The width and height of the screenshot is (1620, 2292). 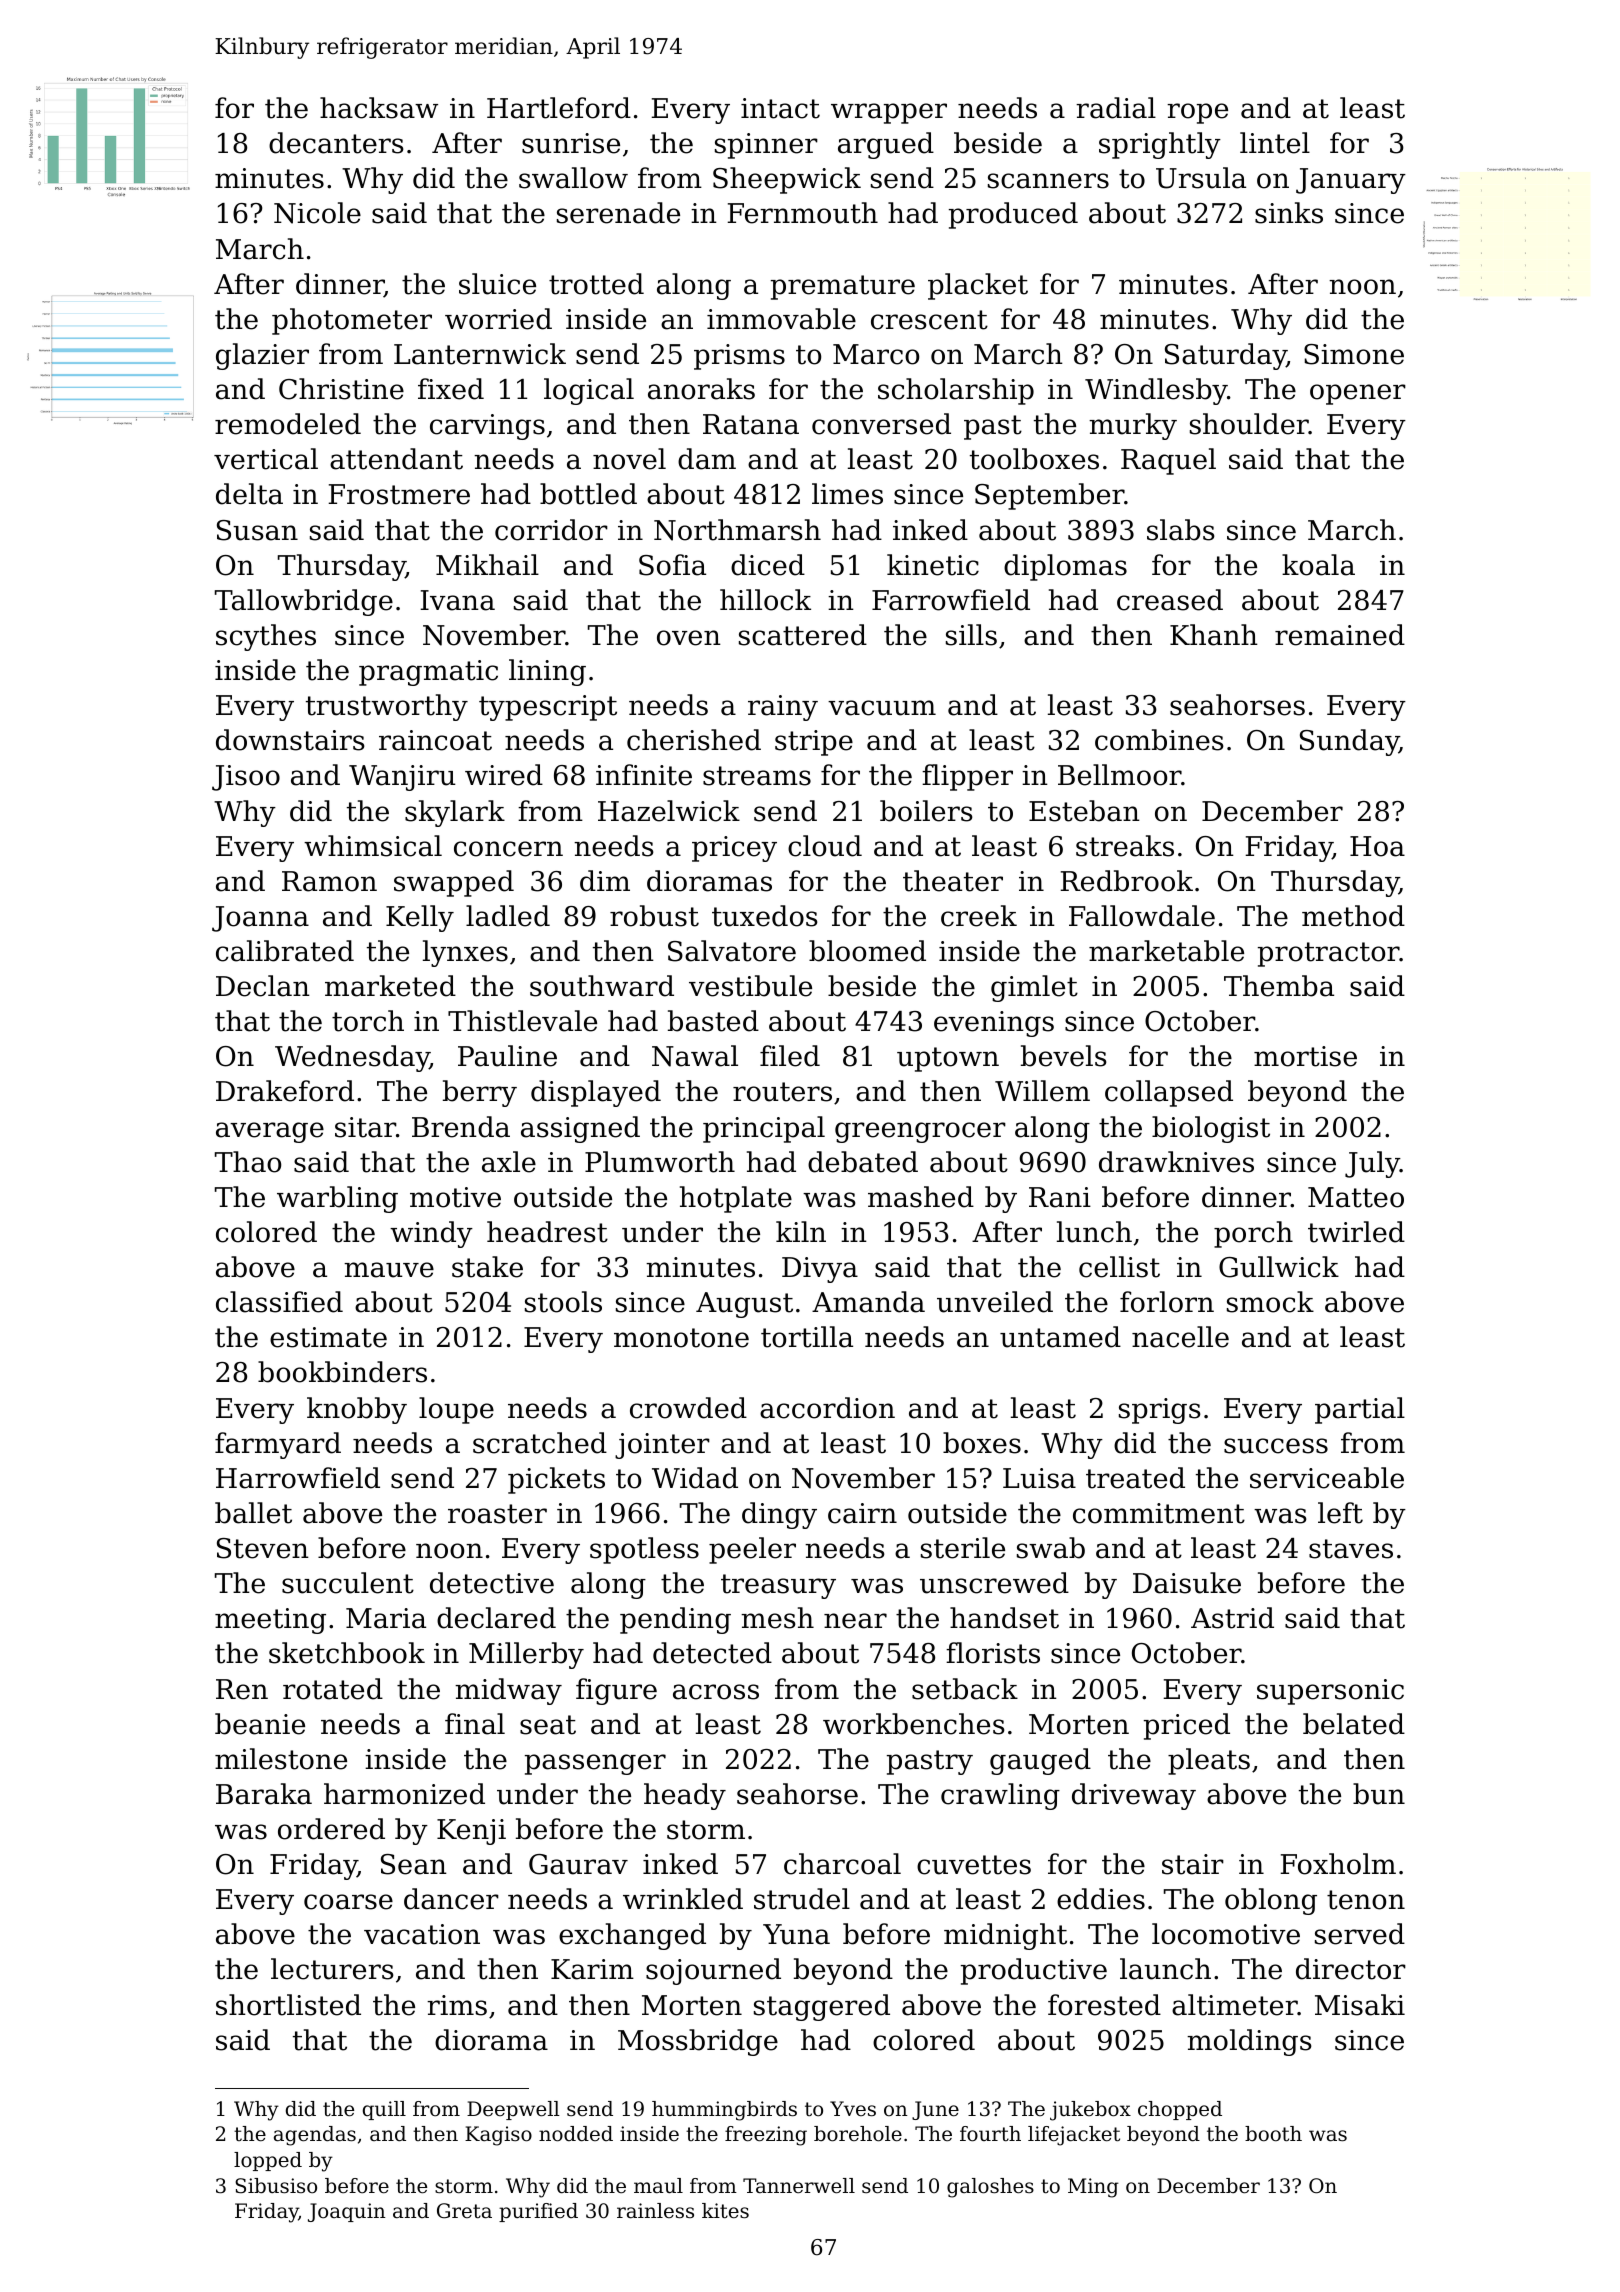 I want to click on Hoa, so click(x=1377, y=846).
